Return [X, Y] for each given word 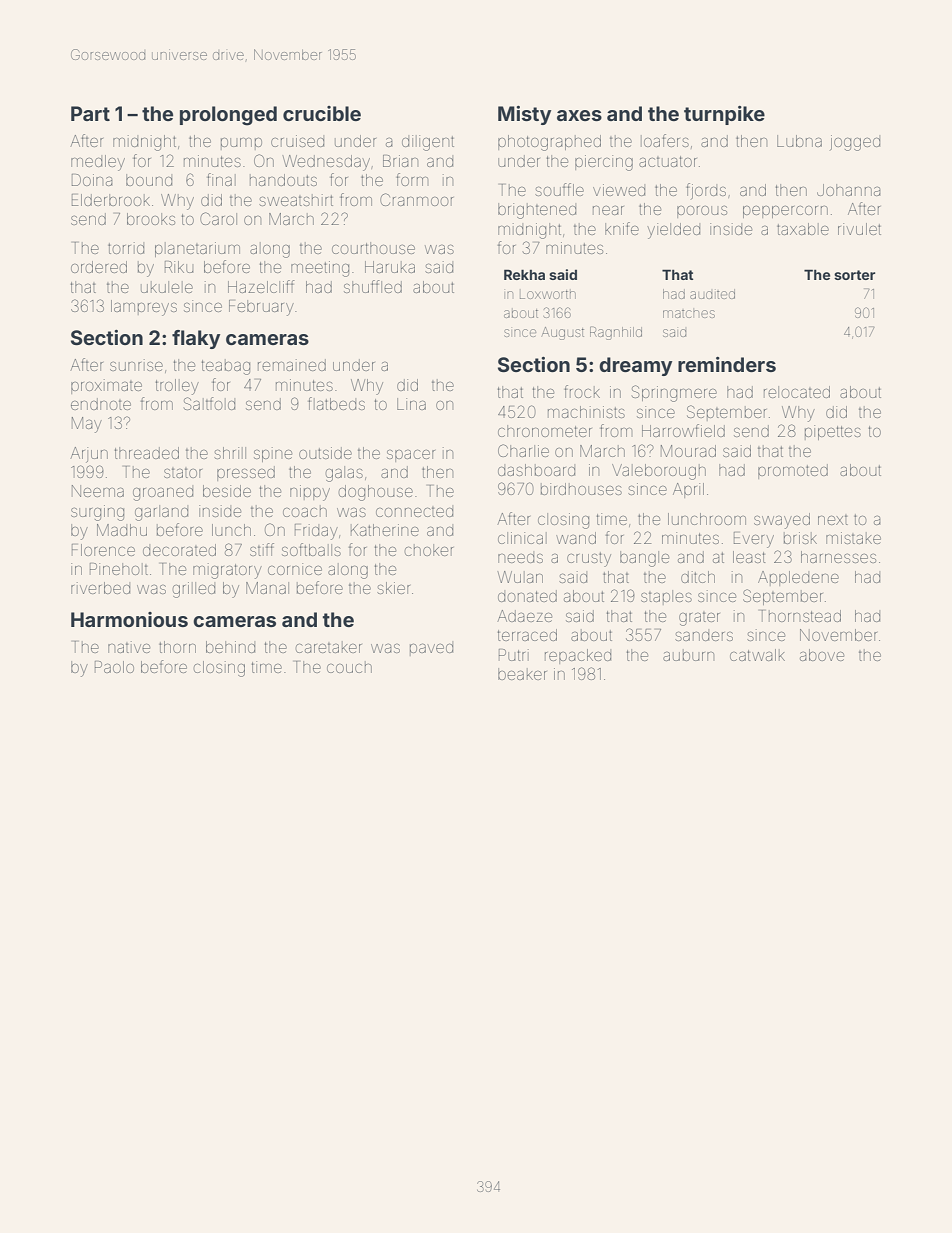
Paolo [114, 667]
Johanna [849, 190]
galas [344, 474]
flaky [196, 339]
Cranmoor [417, 199]
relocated [797, 392]
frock [582, 391]
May [87, 425]
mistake [853, 538]
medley [98, 163]
